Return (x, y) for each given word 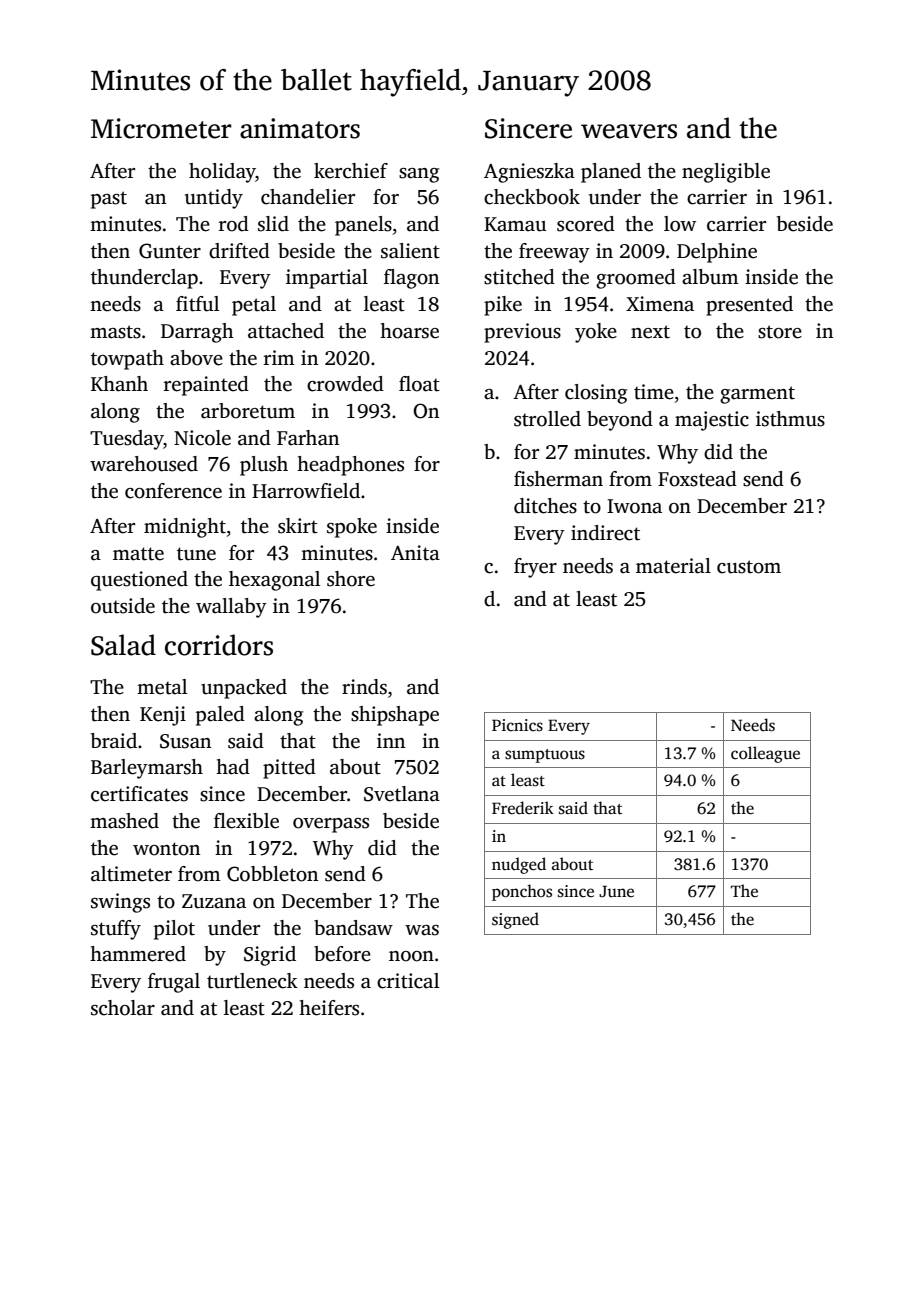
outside (123, 606)
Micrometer (161, 128)
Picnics (517, 725)
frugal (174, 983)
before (342, 954)
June (616, 891)
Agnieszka (529, 173)
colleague (765, 754)
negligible (726, 173)
